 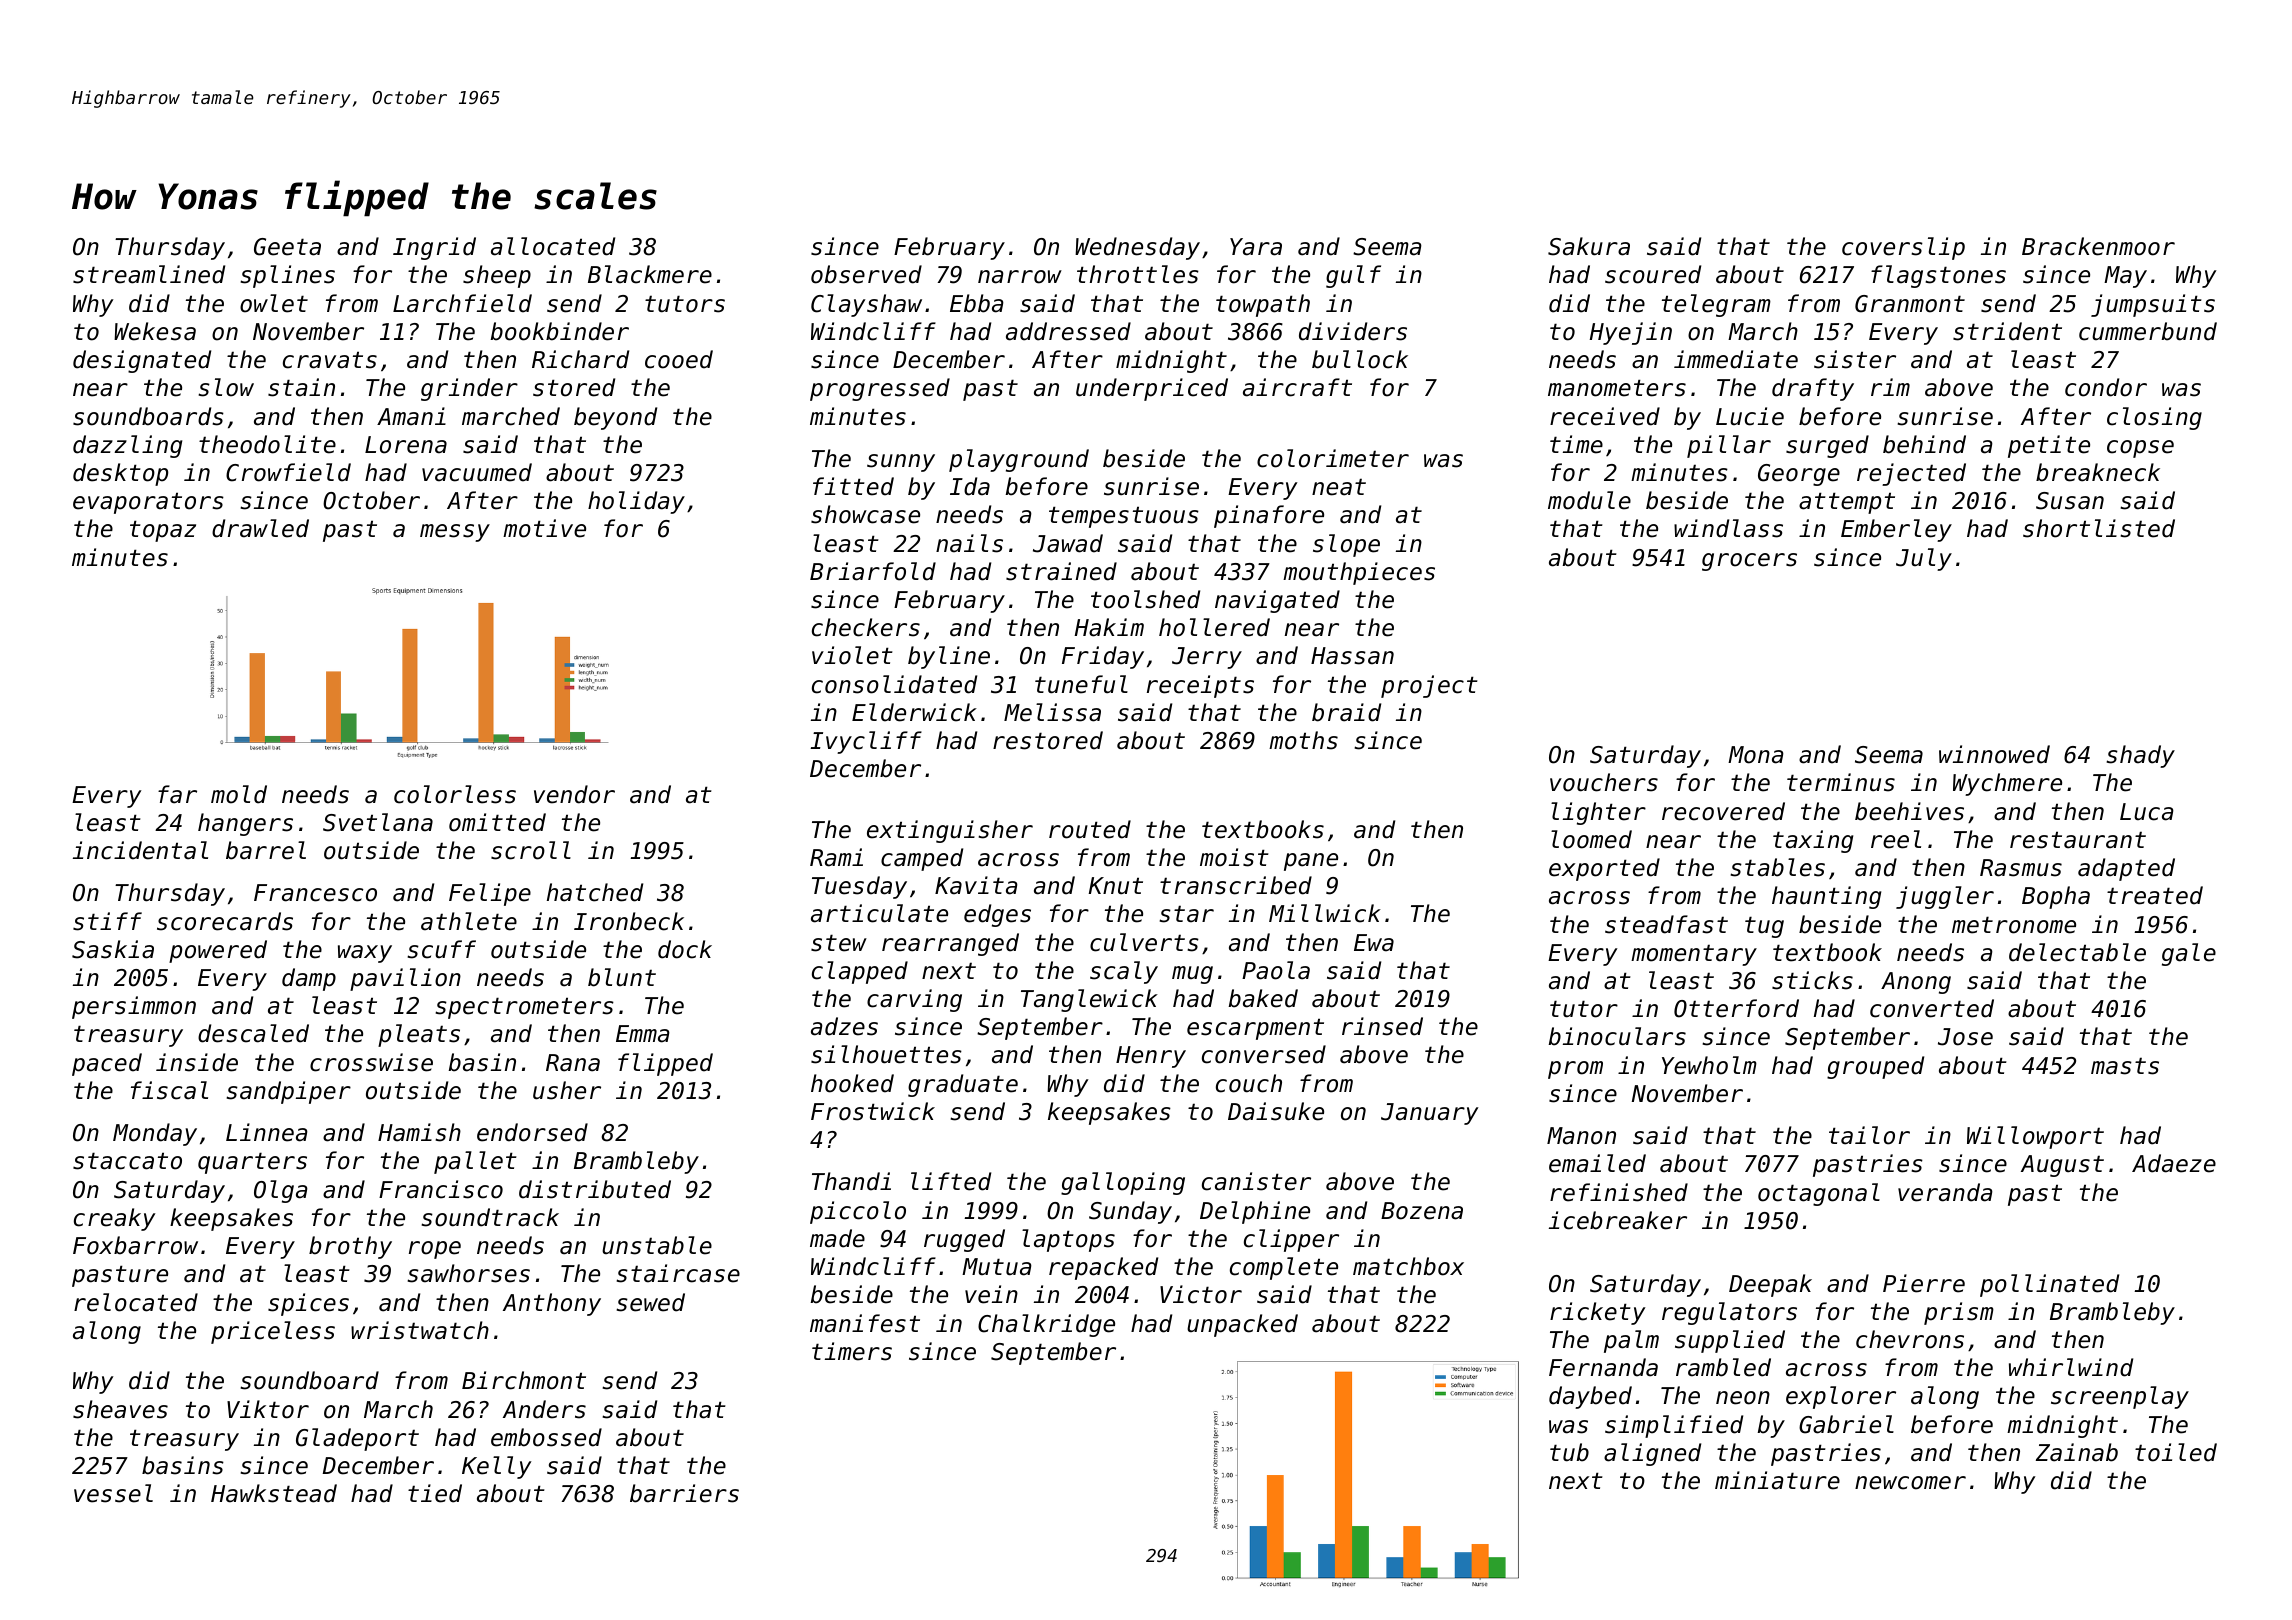 What do you see at coordinates (1346, 712) in the document?
I see `braid` at bounding box center [1346, 712].
